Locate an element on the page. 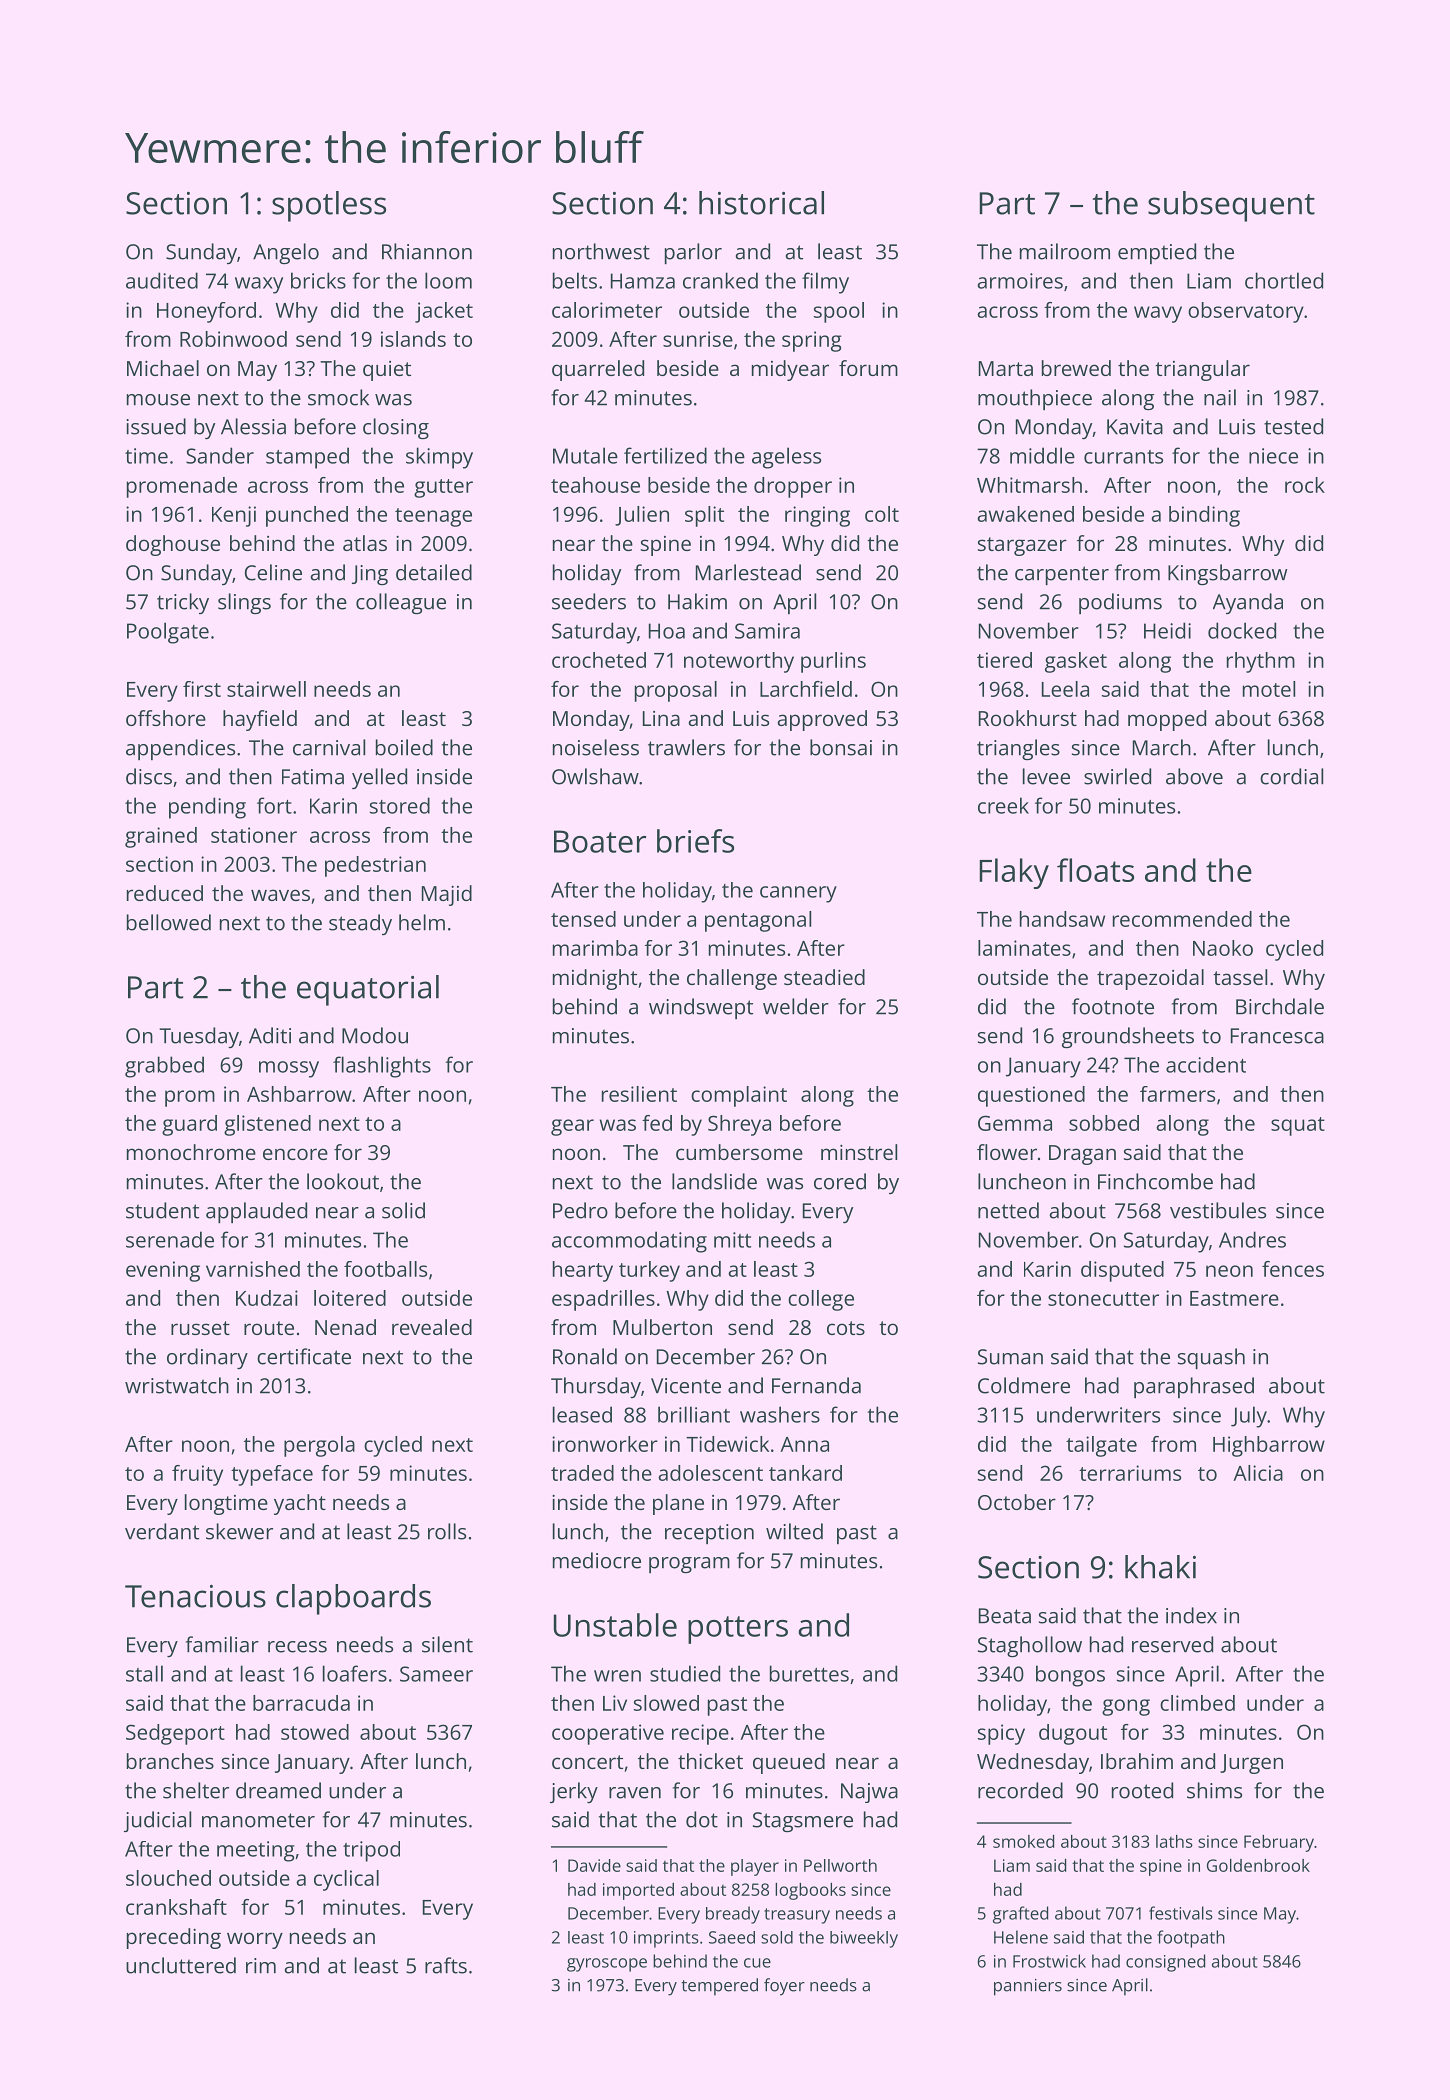 The image size is (1450, 2100). trawlers is located at coordinates (686, 747).
